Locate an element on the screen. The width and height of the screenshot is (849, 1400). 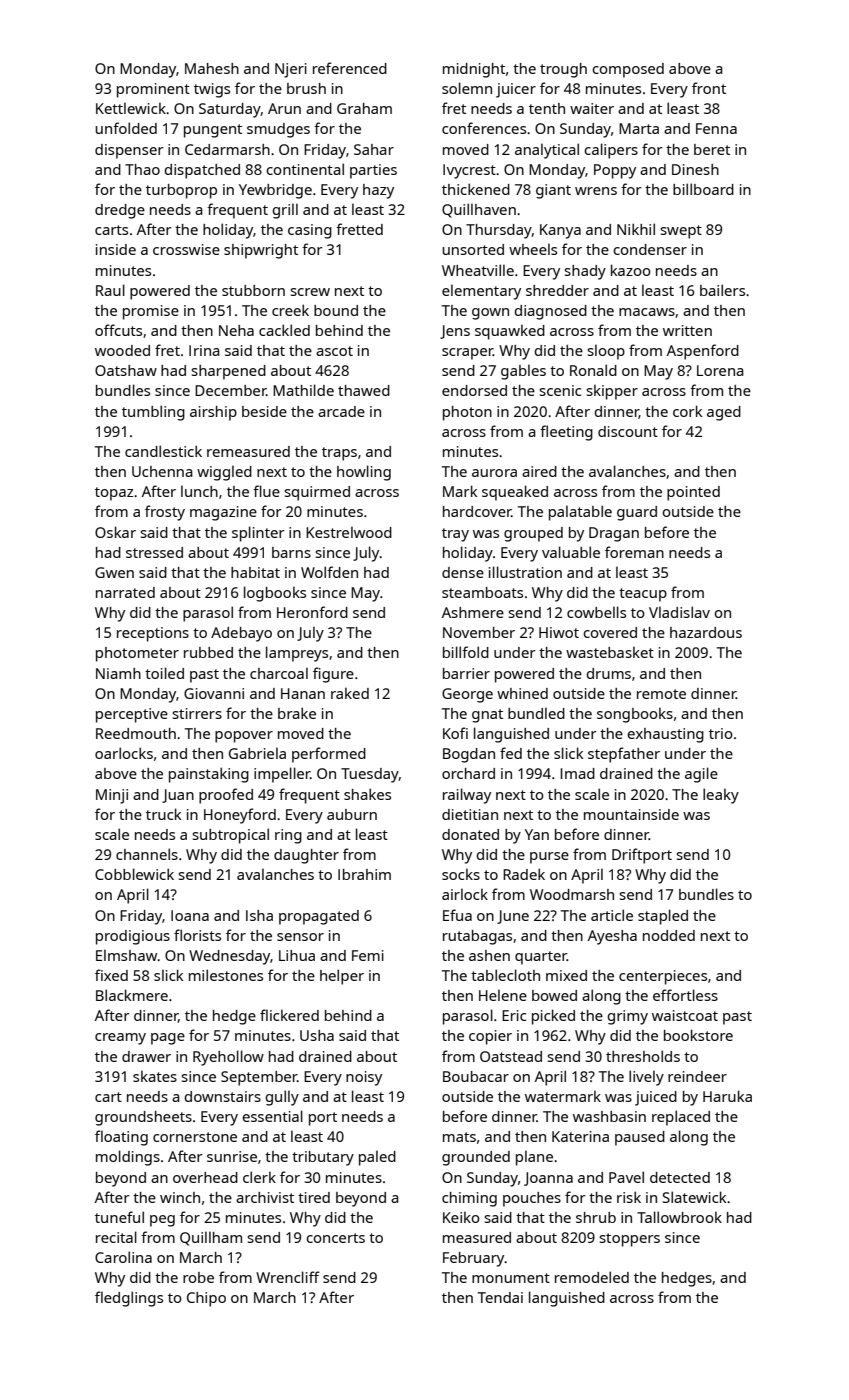
narrated is located at coordinates (125, 592).
